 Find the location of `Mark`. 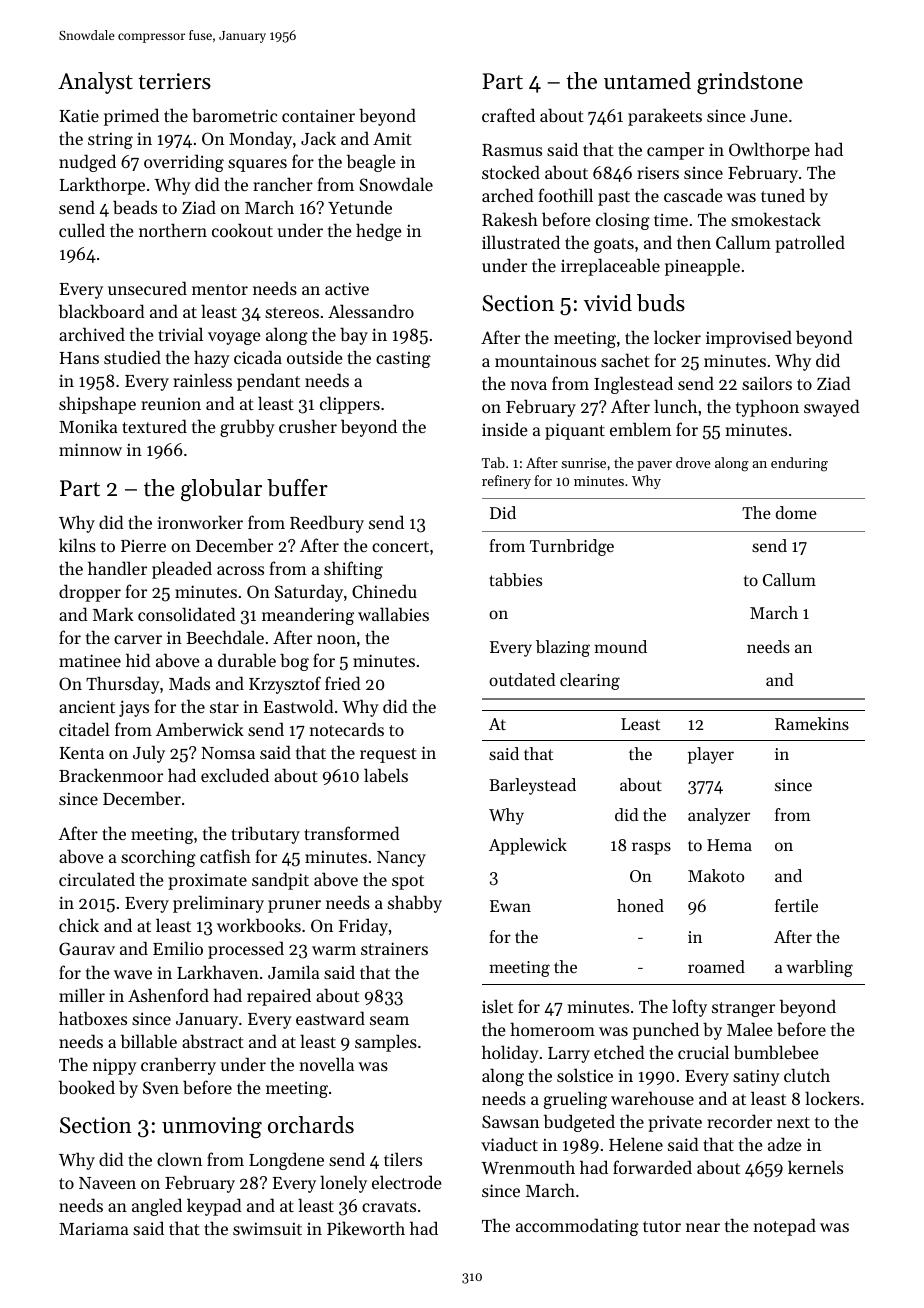

Mark is located at coordinates (113, 614).
